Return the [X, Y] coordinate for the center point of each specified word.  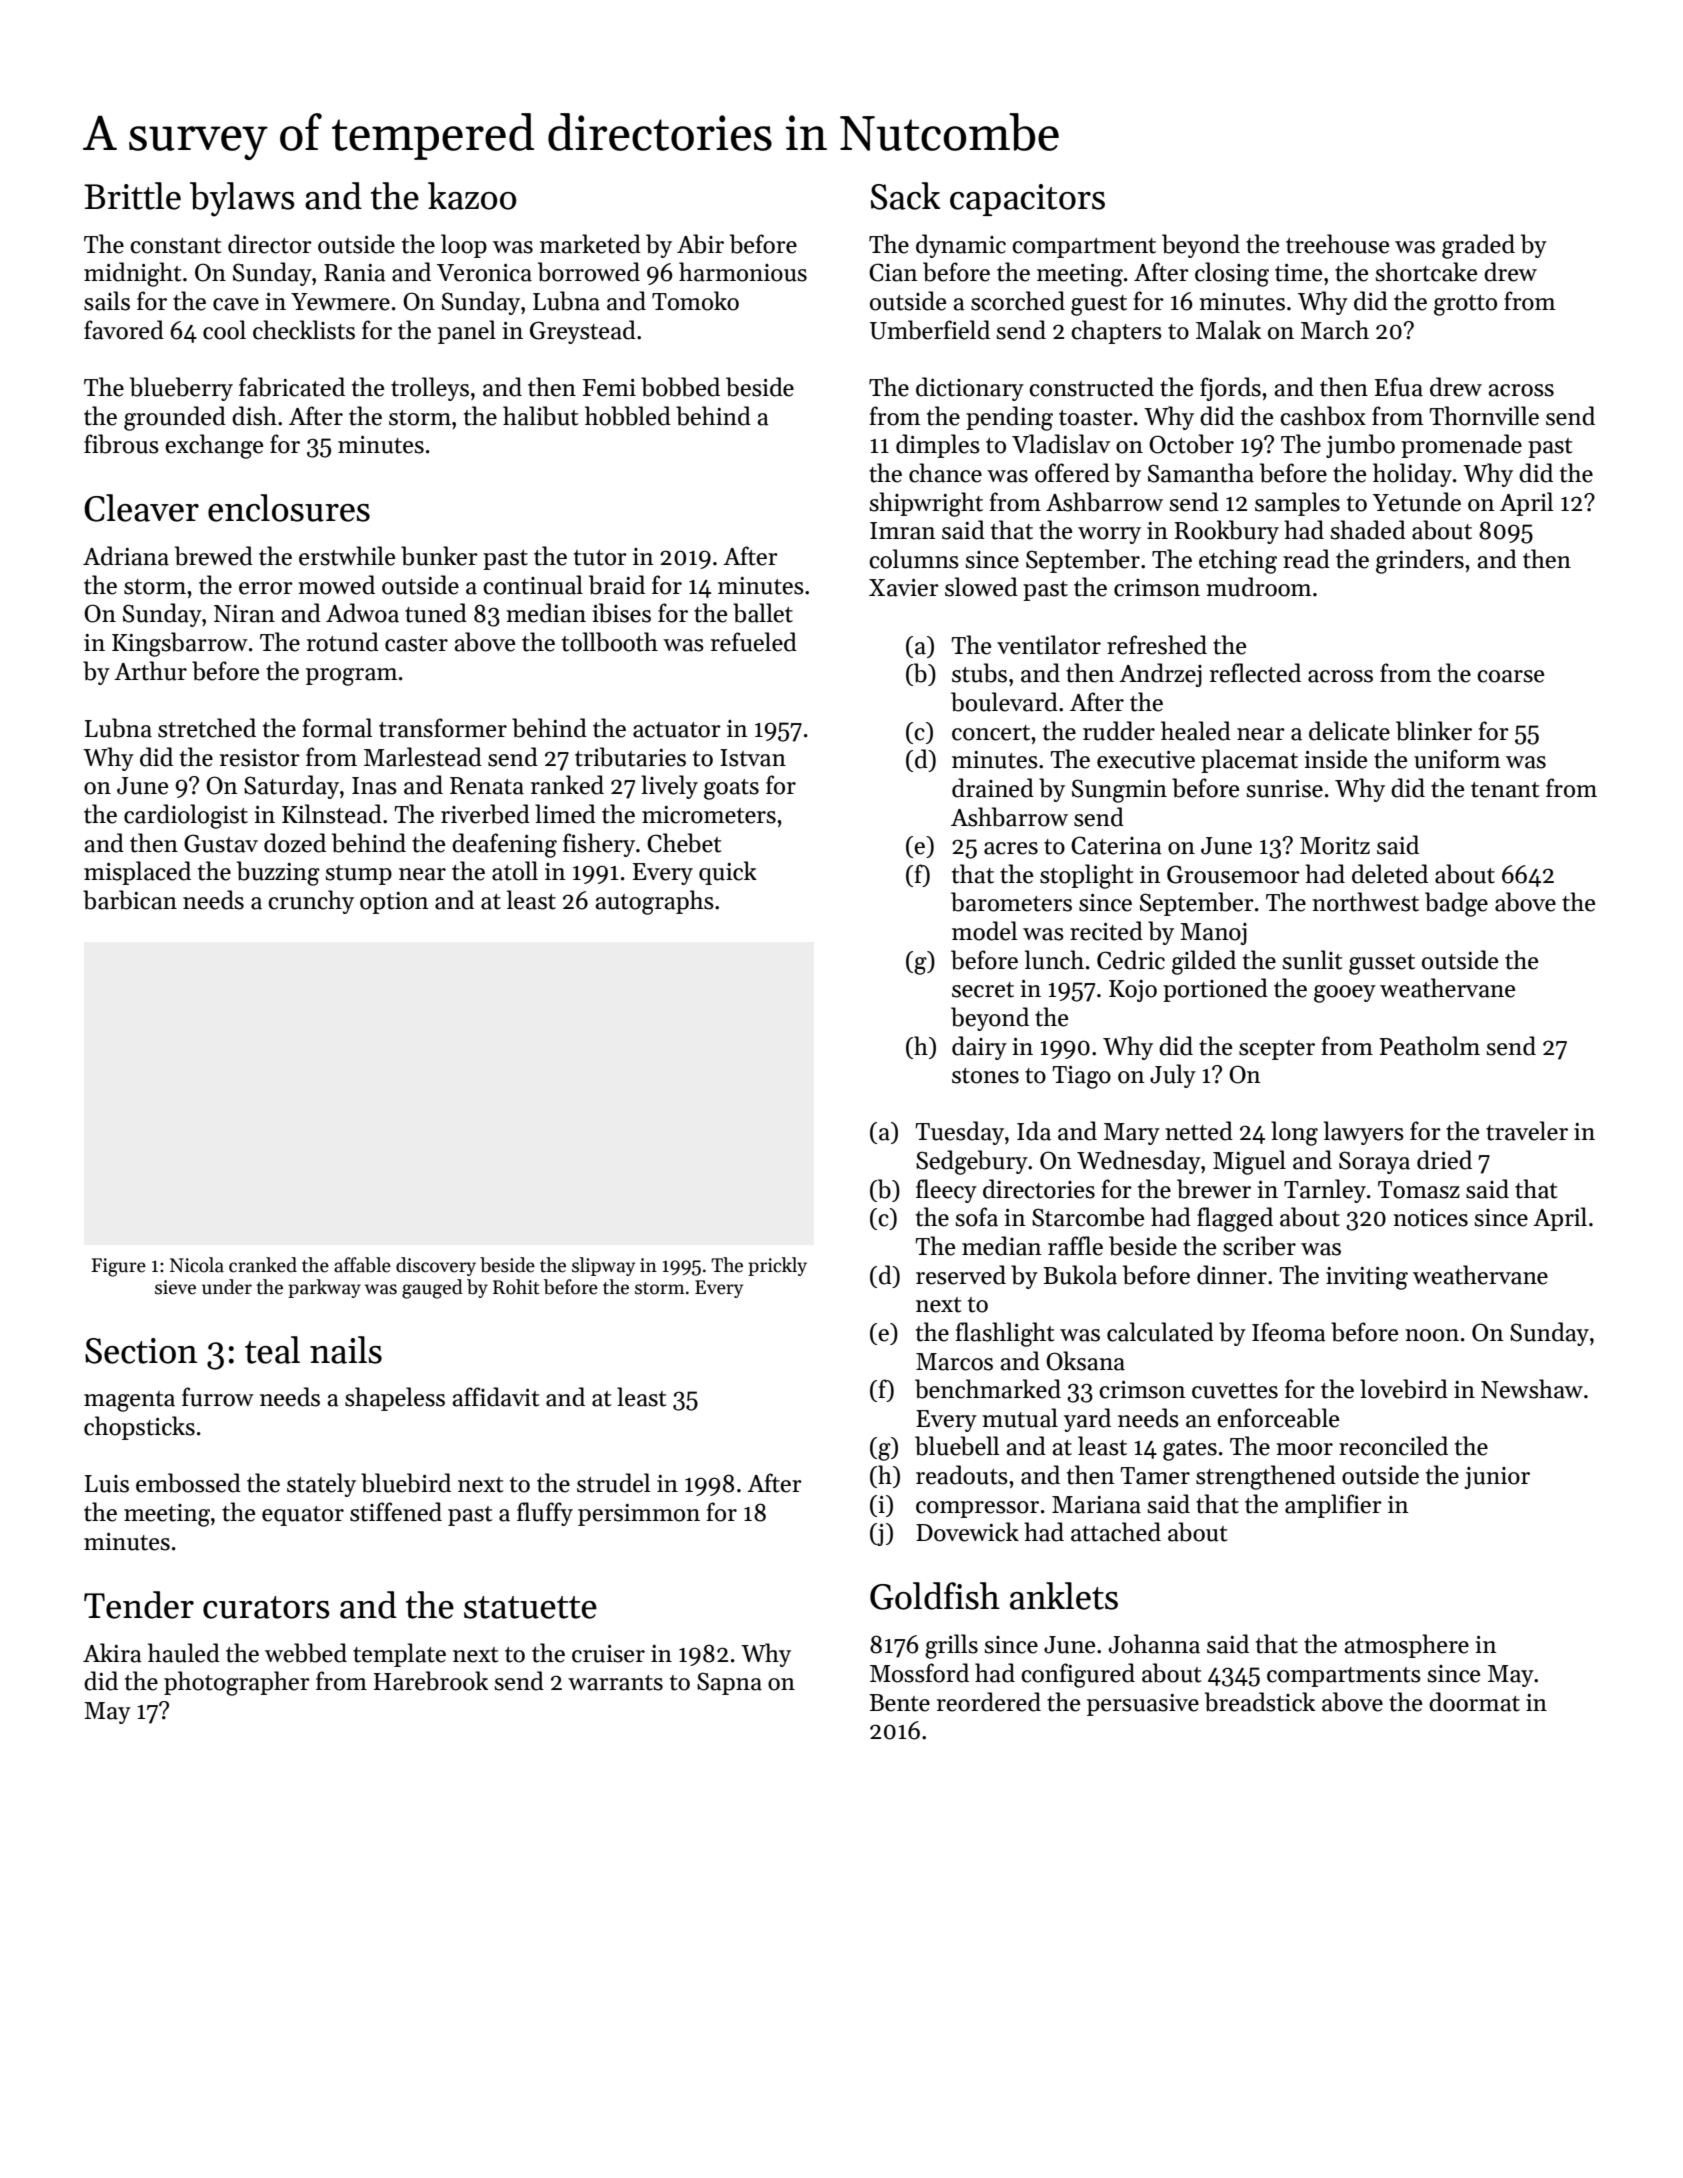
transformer [443, 728]
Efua [1399, 387]
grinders [1420, 561]
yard [1087, 1420]
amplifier [1333, 1506]
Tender [139, 1605]
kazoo [472, 196]
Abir [700, 244]
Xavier [904, 588]
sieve [175, 1287]
